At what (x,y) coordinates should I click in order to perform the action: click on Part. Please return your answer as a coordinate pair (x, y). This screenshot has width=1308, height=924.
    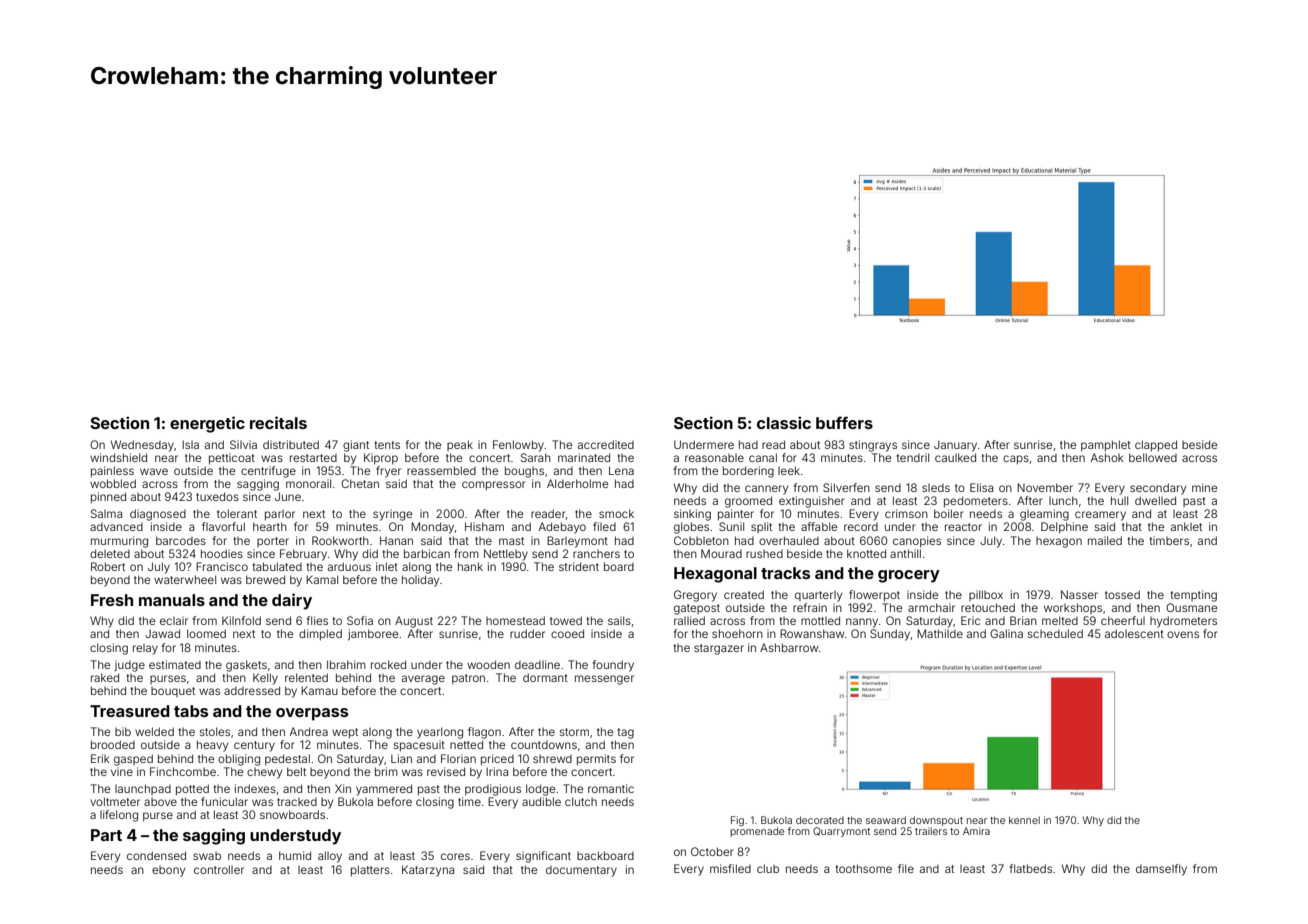
    Looking at the image, I should click on (106, 835).
